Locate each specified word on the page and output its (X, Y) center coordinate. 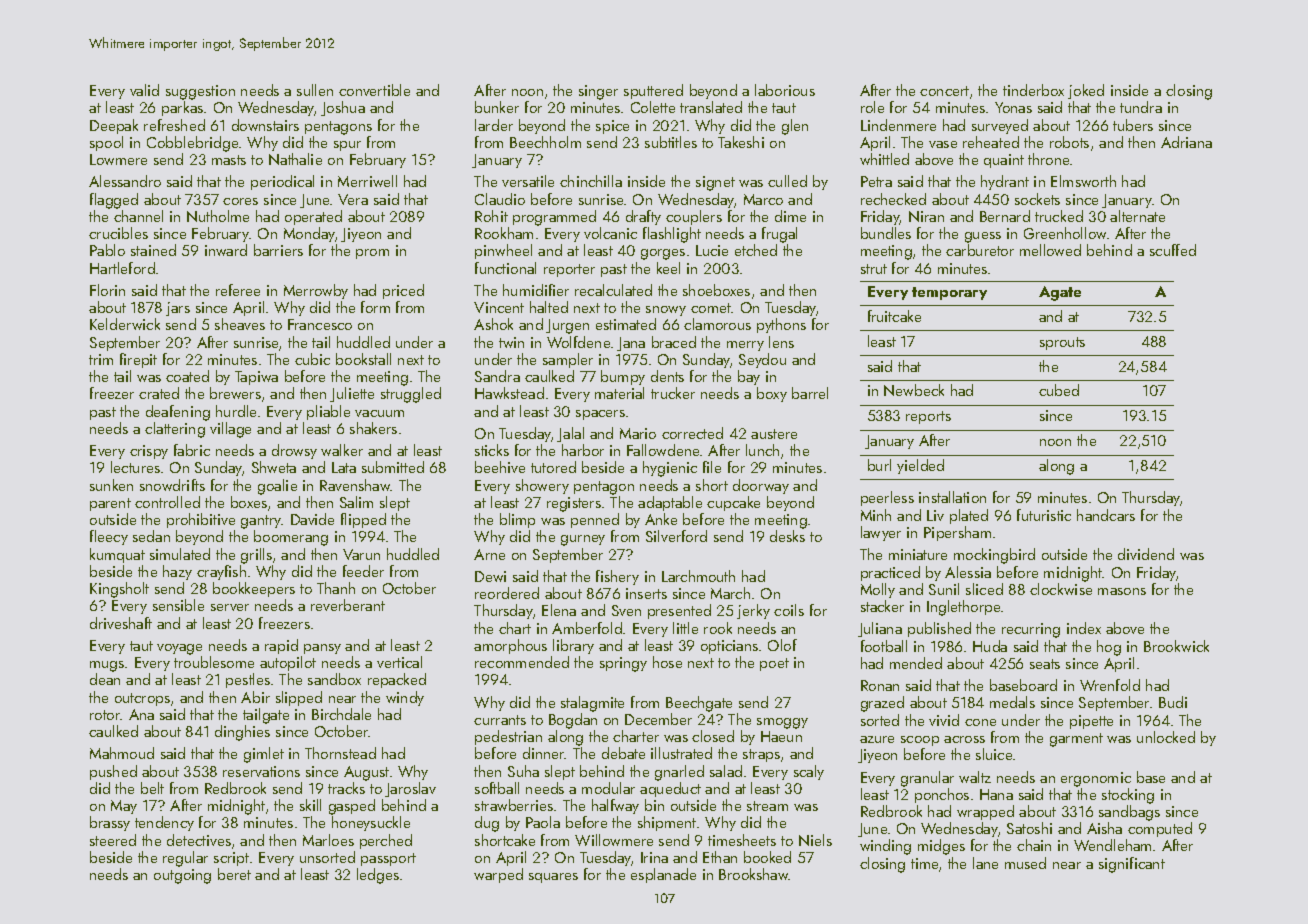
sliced (984, 589)
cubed (1059, 390)
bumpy (623, 377)
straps (761, 755)
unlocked (1166, 737)
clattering (175, 430)
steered (113, 840)
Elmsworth (1083, 181)
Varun (361, 554)
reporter (569, 270)
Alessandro (125, 181)
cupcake (733, 503)
